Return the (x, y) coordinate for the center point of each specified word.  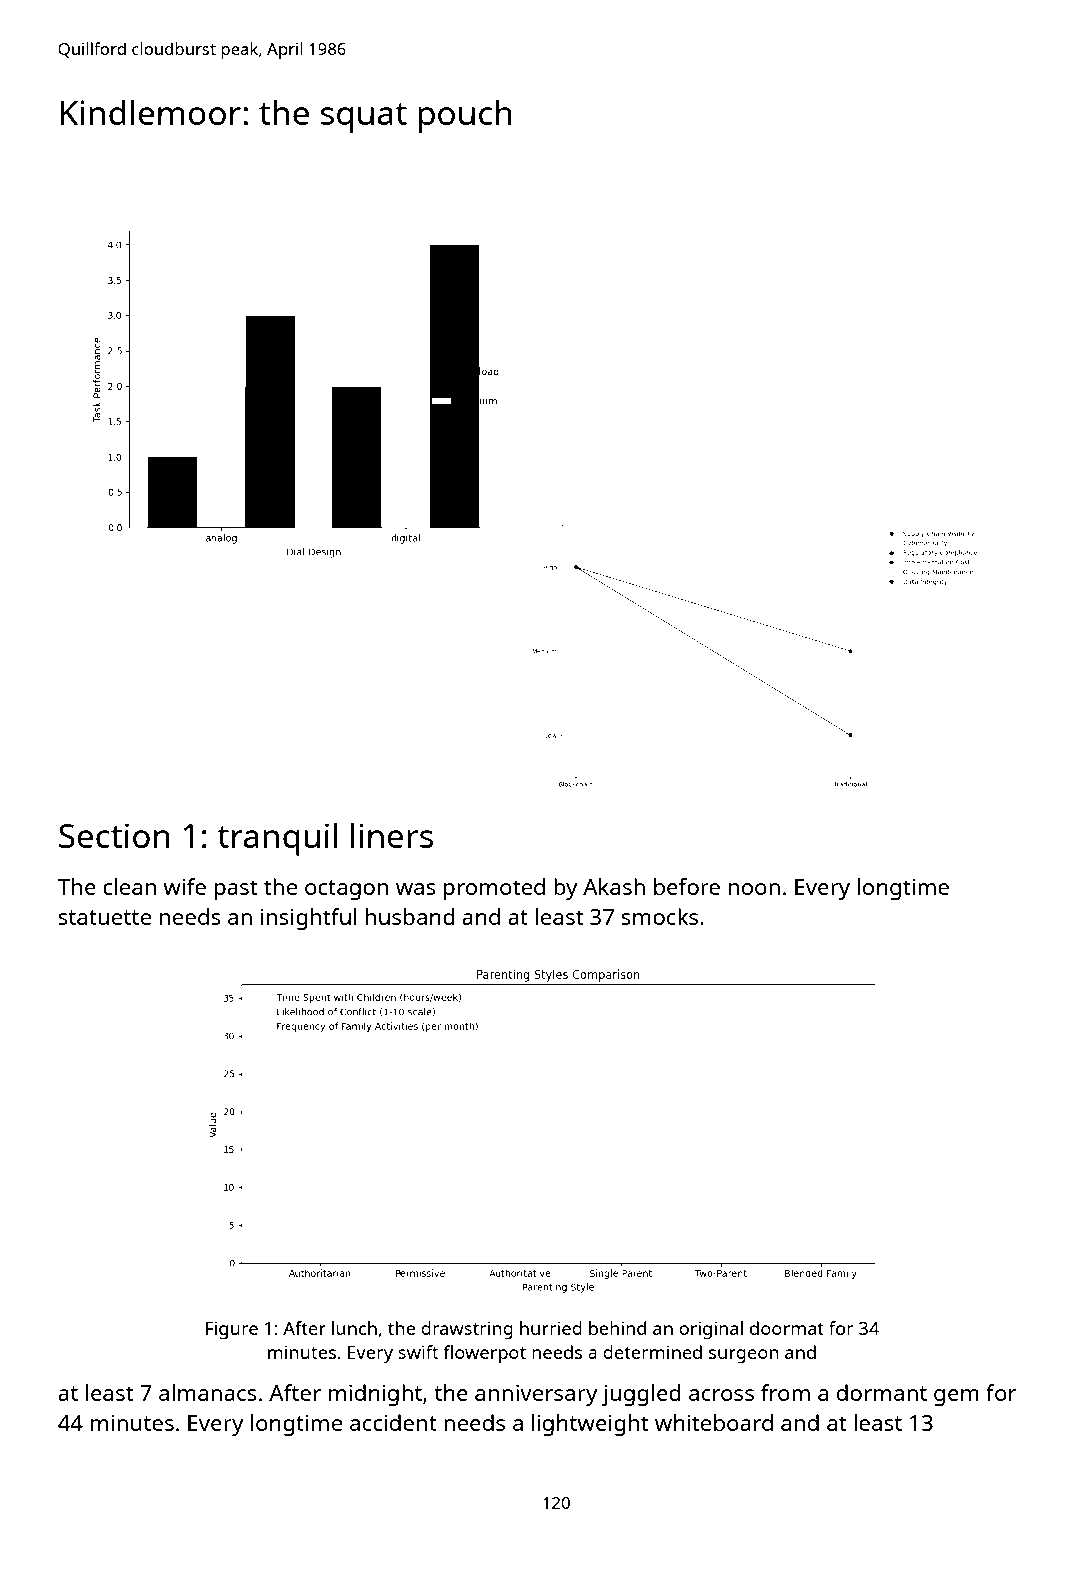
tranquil (277, 839)
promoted (494, 889)
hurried (551, 1328)
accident (393, 1422)
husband (410, 916)
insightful (309, 919)
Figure (232, 1330)
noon (754, 889)
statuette (104, 917)
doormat (787, 1328)
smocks (659, 916)
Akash (614, 886)
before (687, 886)
